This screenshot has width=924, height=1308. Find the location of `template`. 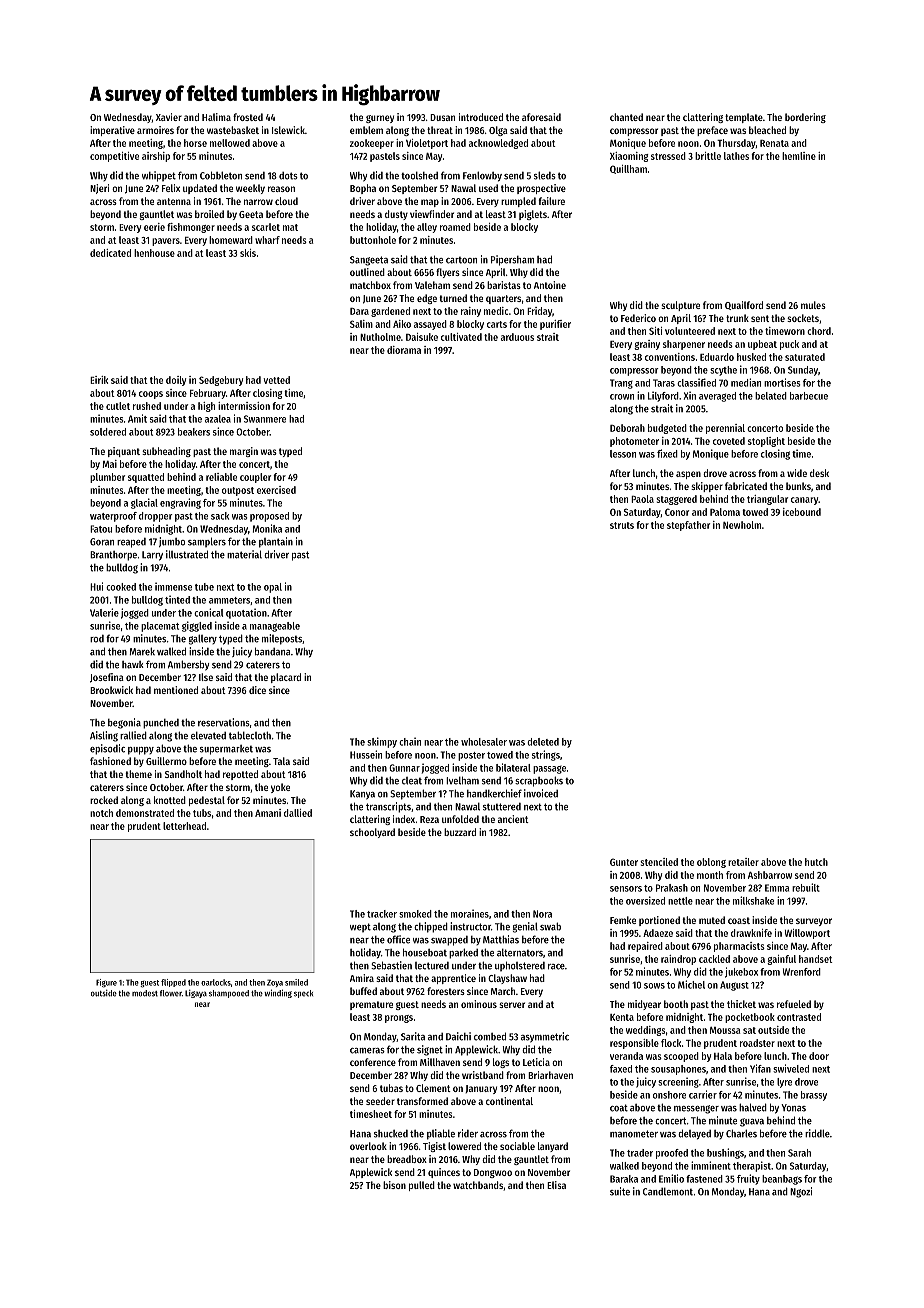

template is located at coordinates (744, 118).
